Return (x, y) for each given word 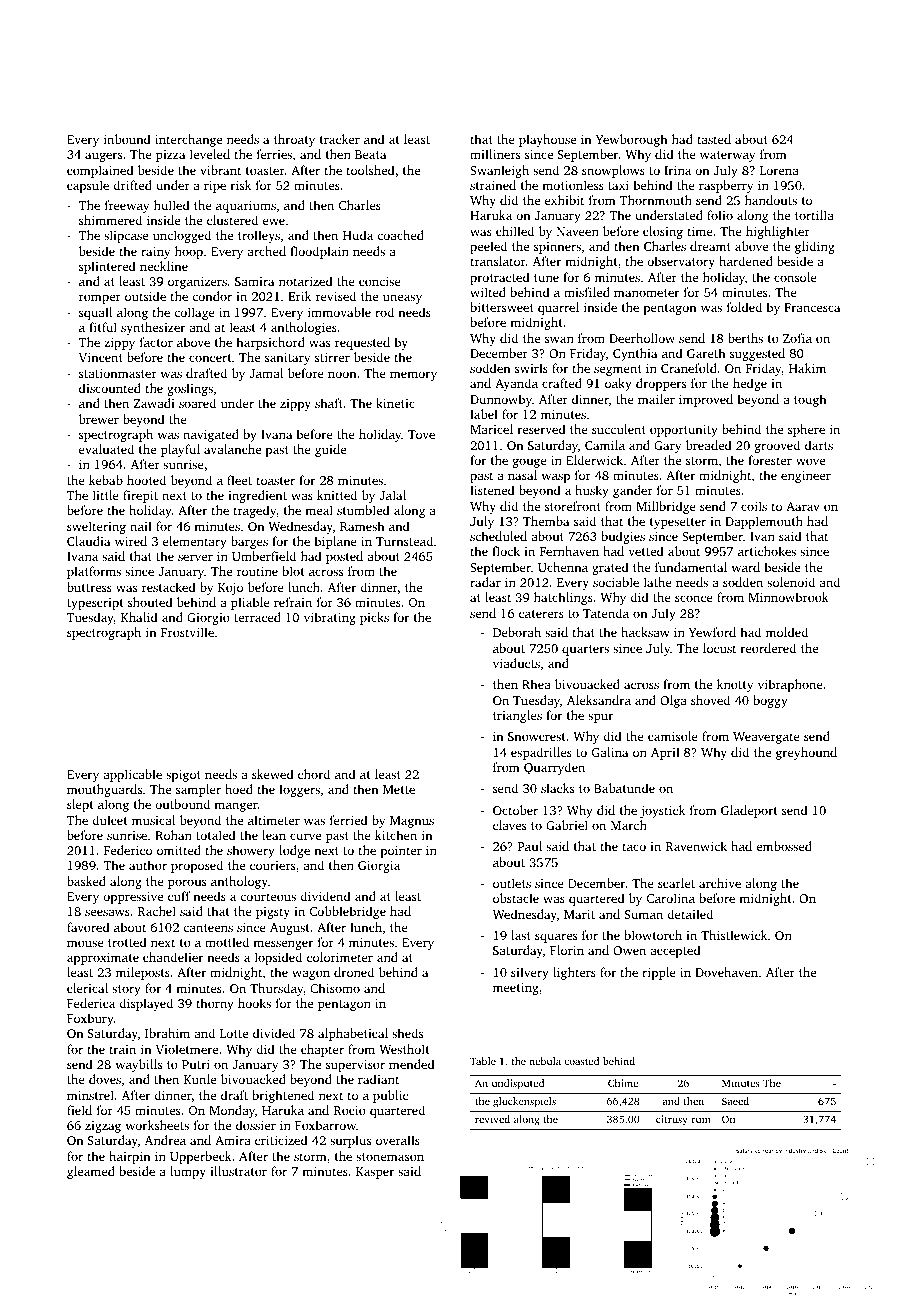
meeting (516, 989)
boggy (770, 701)
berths (745, 338)
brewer (99, 419)
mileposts (143, 973)
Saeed (735, 1101)
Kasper (375, 1173)
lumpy (188, 1172)
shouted (150, 602)
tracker (340, 139)
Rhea (536, 684)
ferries (274, 154)
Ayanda (516, 384)
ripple (659, 973)
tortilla (814, 215)
